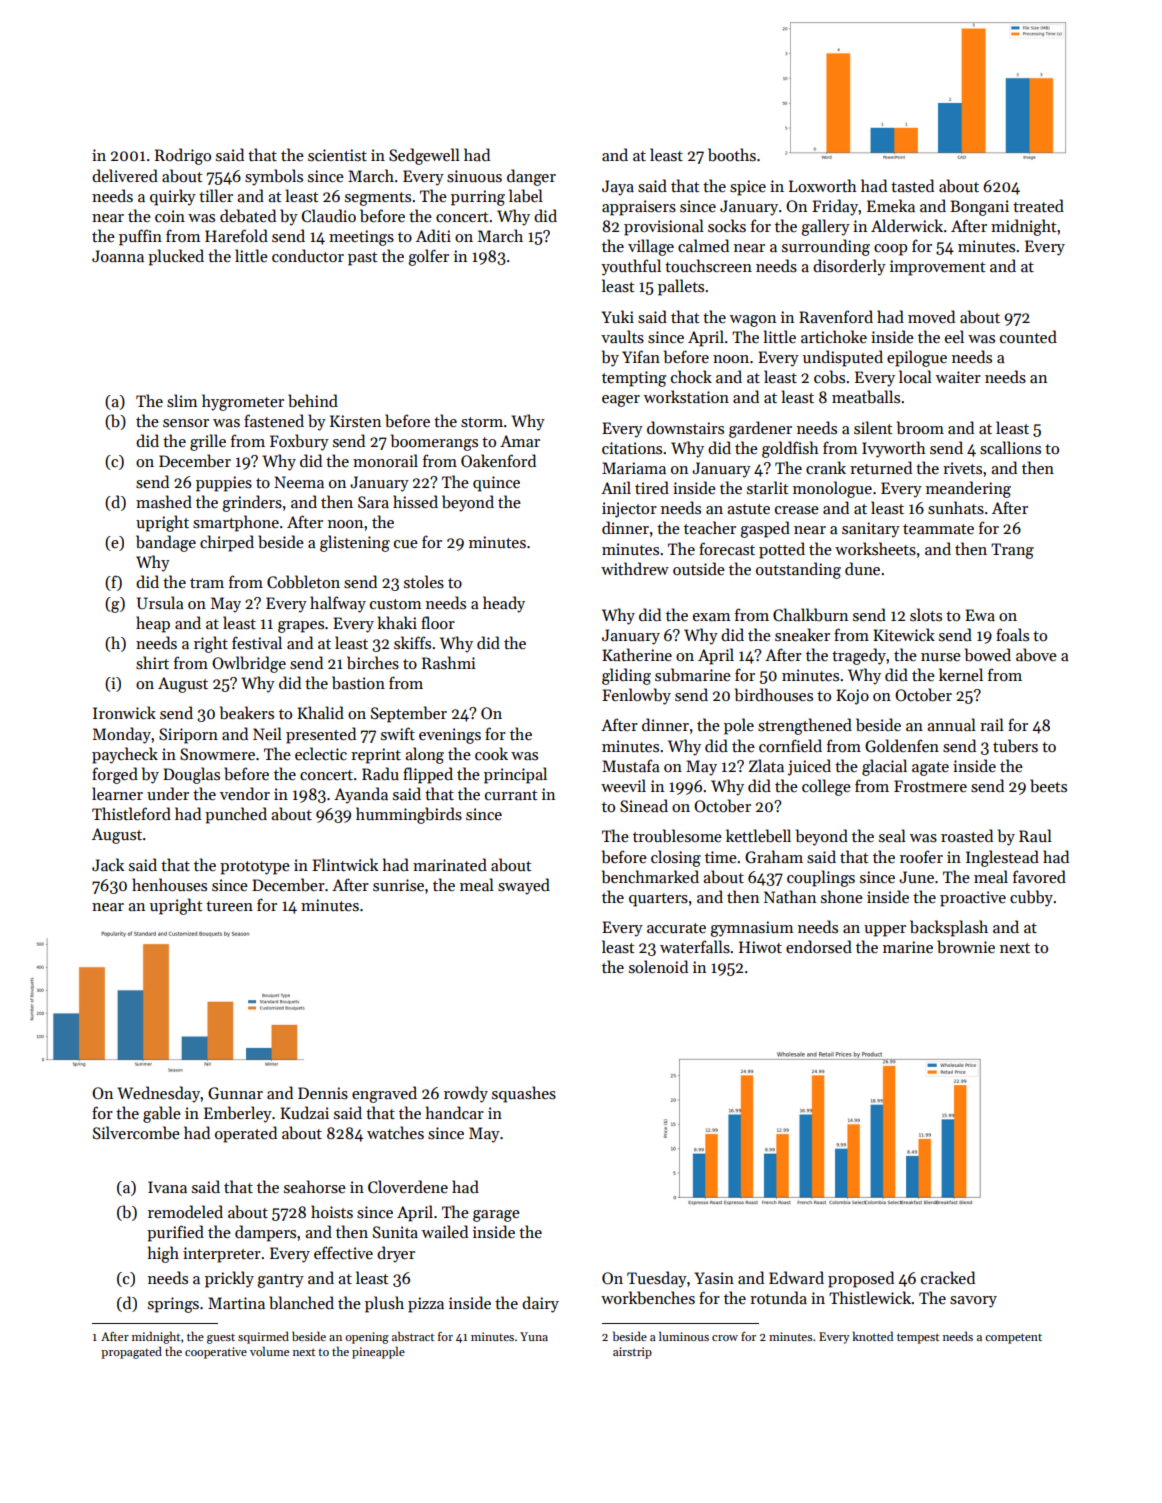  What do you see at coordinates (658, 966) in the screenshot?
I see `solenoid` at bounding box center [658, 966].
